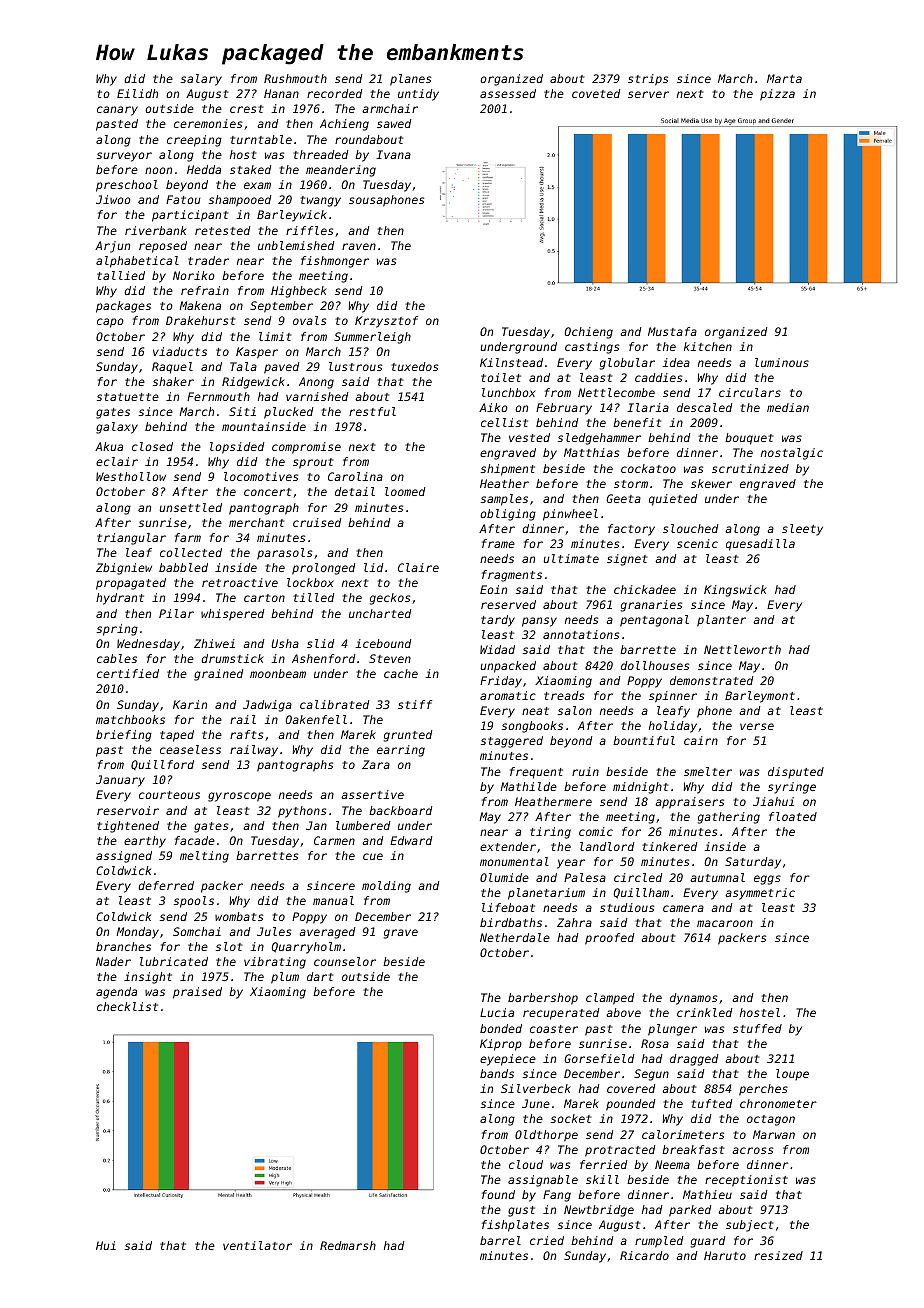 Image resolution: width=924 pixels, height=1308 pixels. What do you see at coordinates (257, 1245) in the screenshot?
I see `ventilator` at bounding box center [257, 1245].
